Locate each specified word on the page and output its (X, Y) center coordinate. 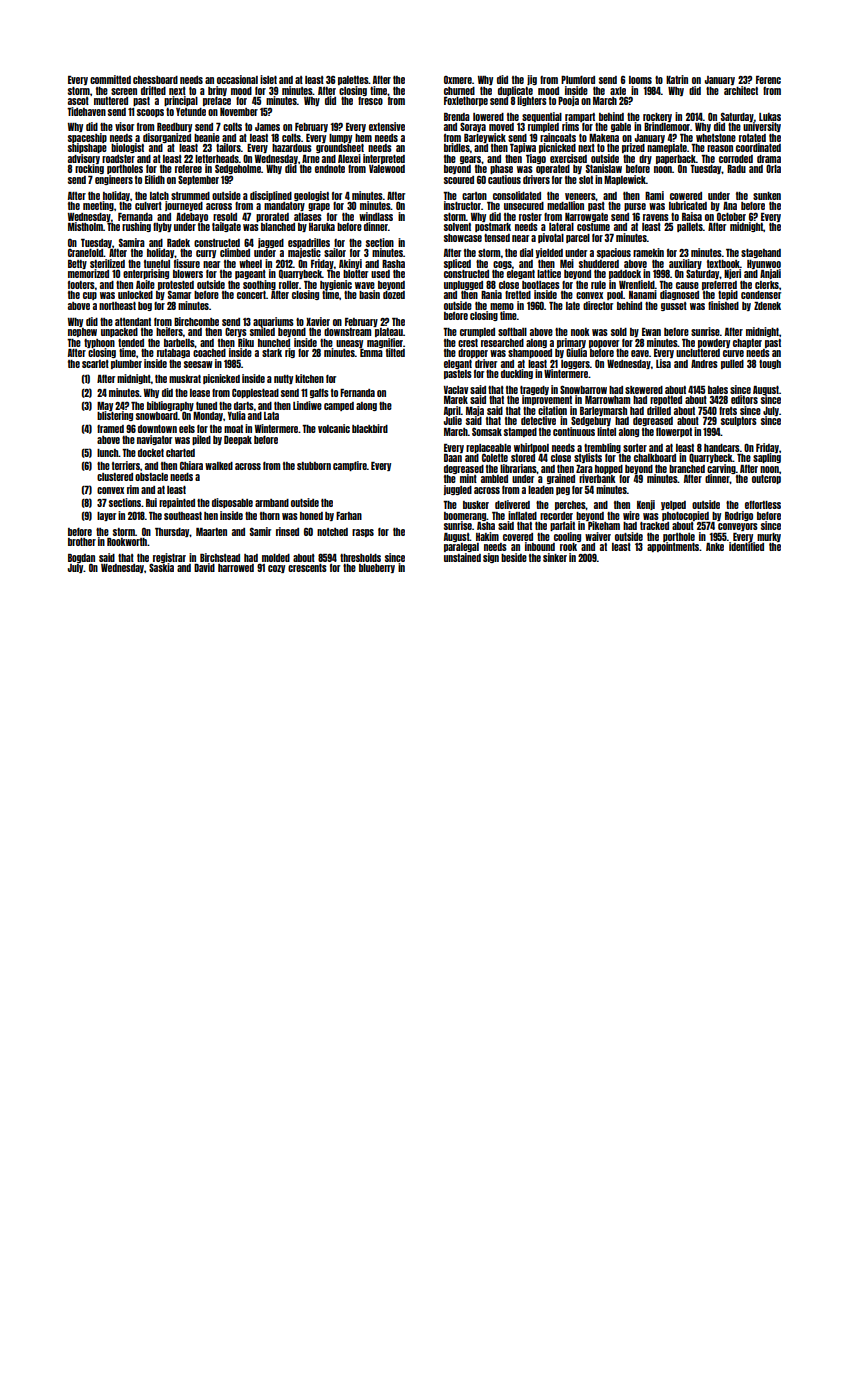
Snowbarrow (583, 389)
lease (200, 393)
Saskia (161, 567)
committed (110, 79)
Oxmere (458, 80)
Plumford (578, 80)
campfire (350, 466)
